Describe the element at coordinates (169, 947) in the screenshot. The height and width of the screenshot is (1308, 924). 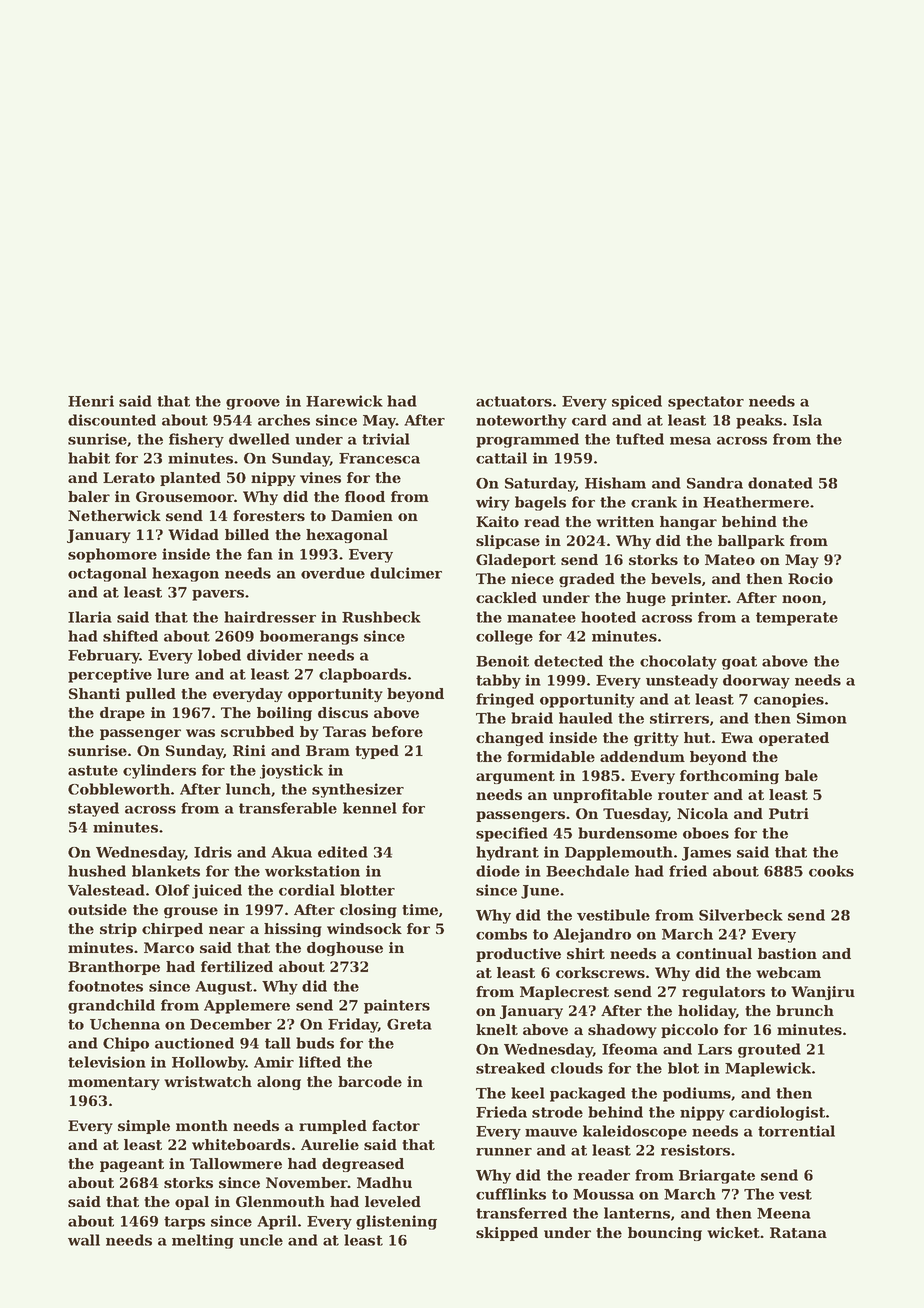
I see `Marco` at that location.
